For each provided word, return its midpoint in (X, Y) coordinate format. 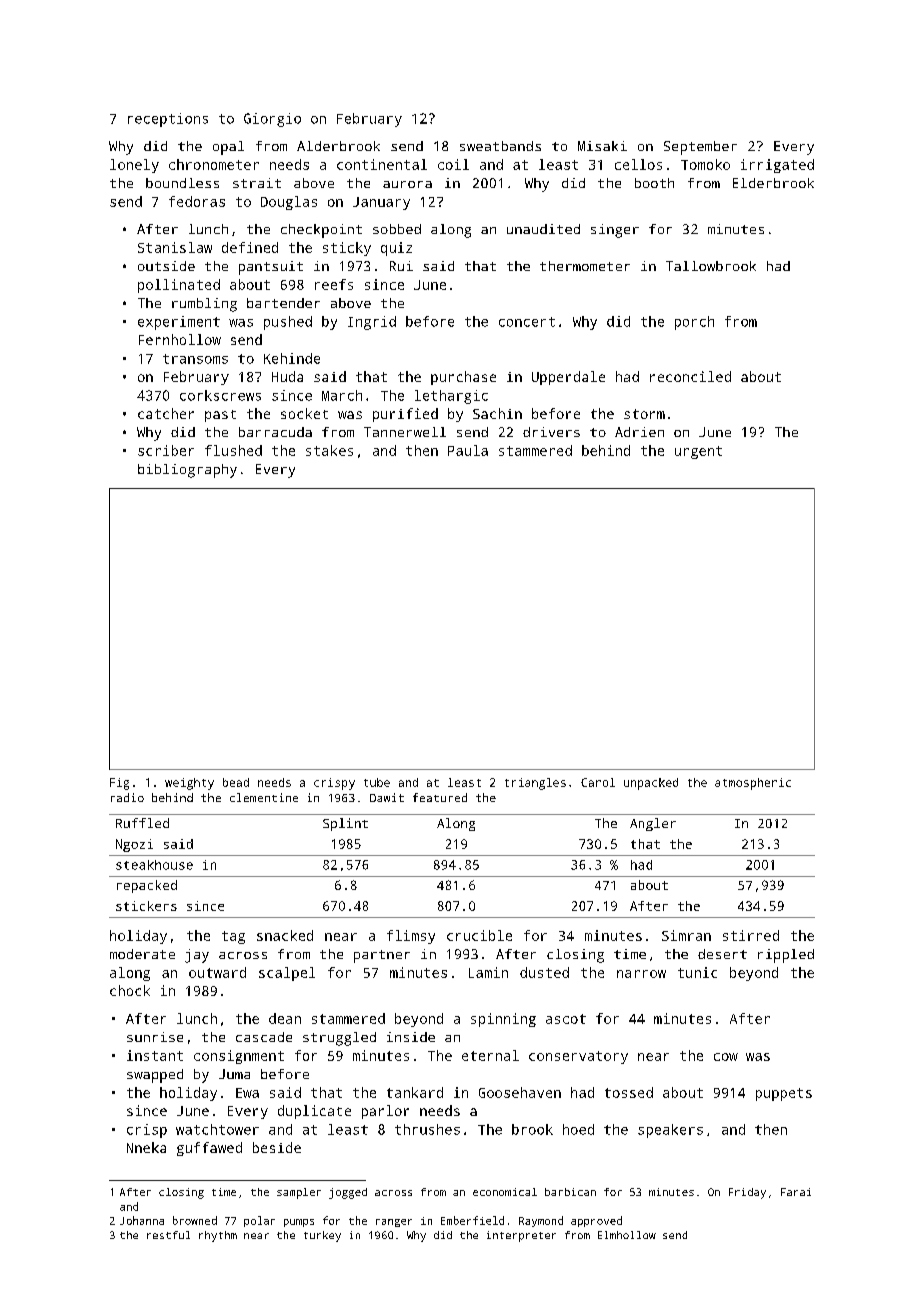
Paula (468, 450)
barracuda (275, 432)
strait (257, 183)
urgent (698, 452)
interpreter (521, 1236)
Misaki (602, 146)
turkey (322, 1236)
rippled (786, 956)
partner (382, 956)
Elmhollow (627, 1235)
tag (233, 937)
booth (654, 183)
